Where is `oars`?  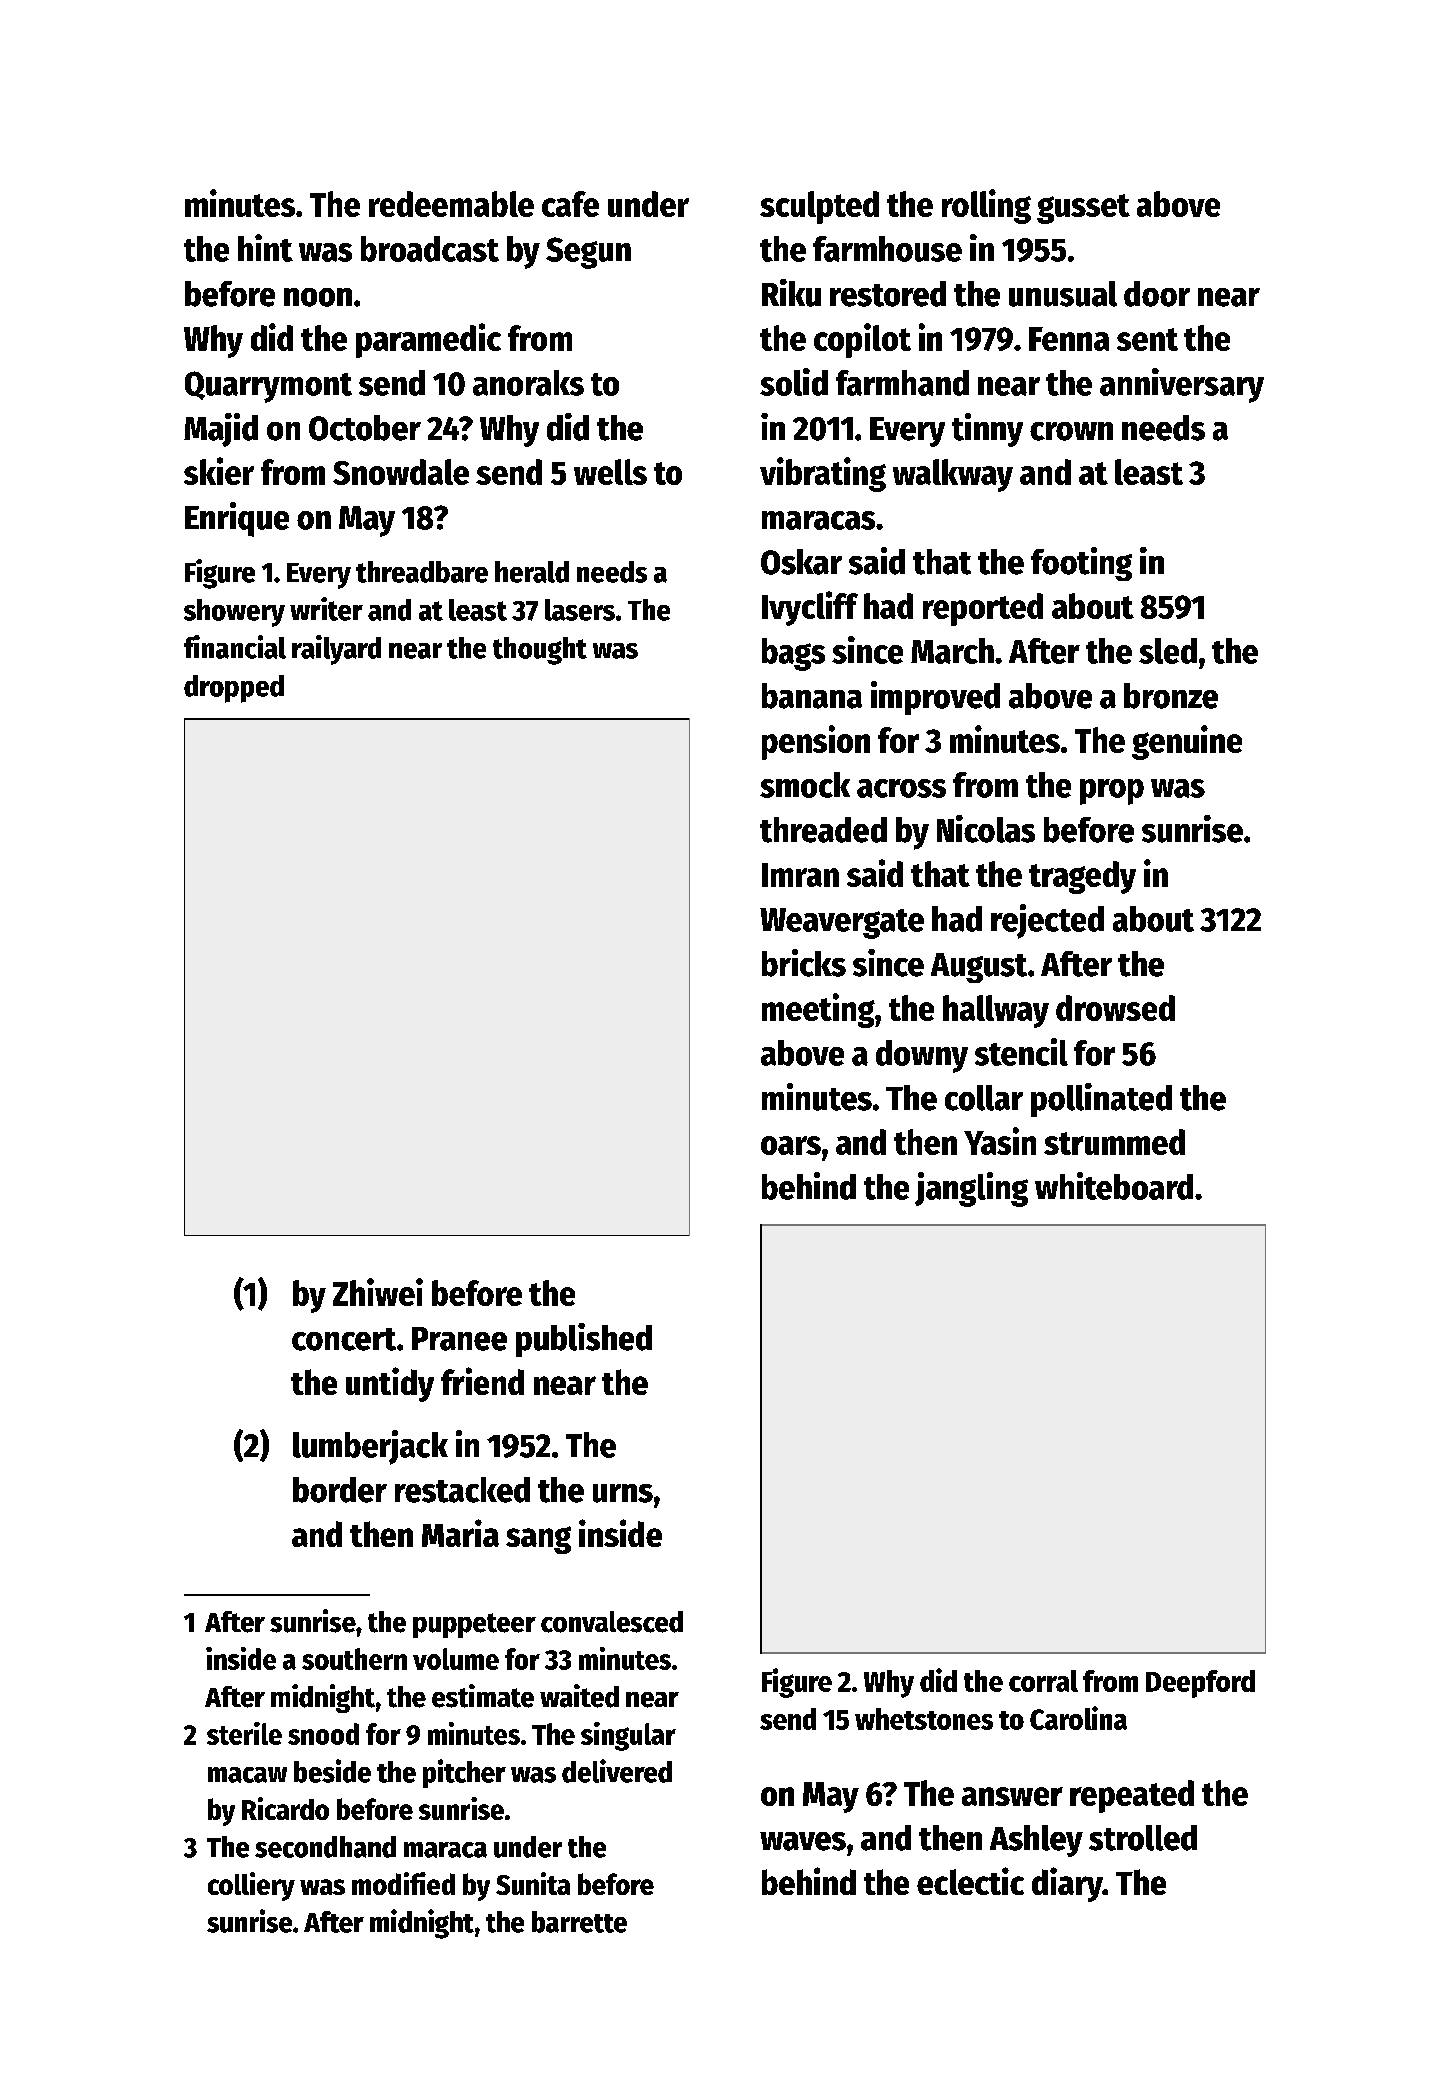 oars is located at coordinates (791, 1145).
